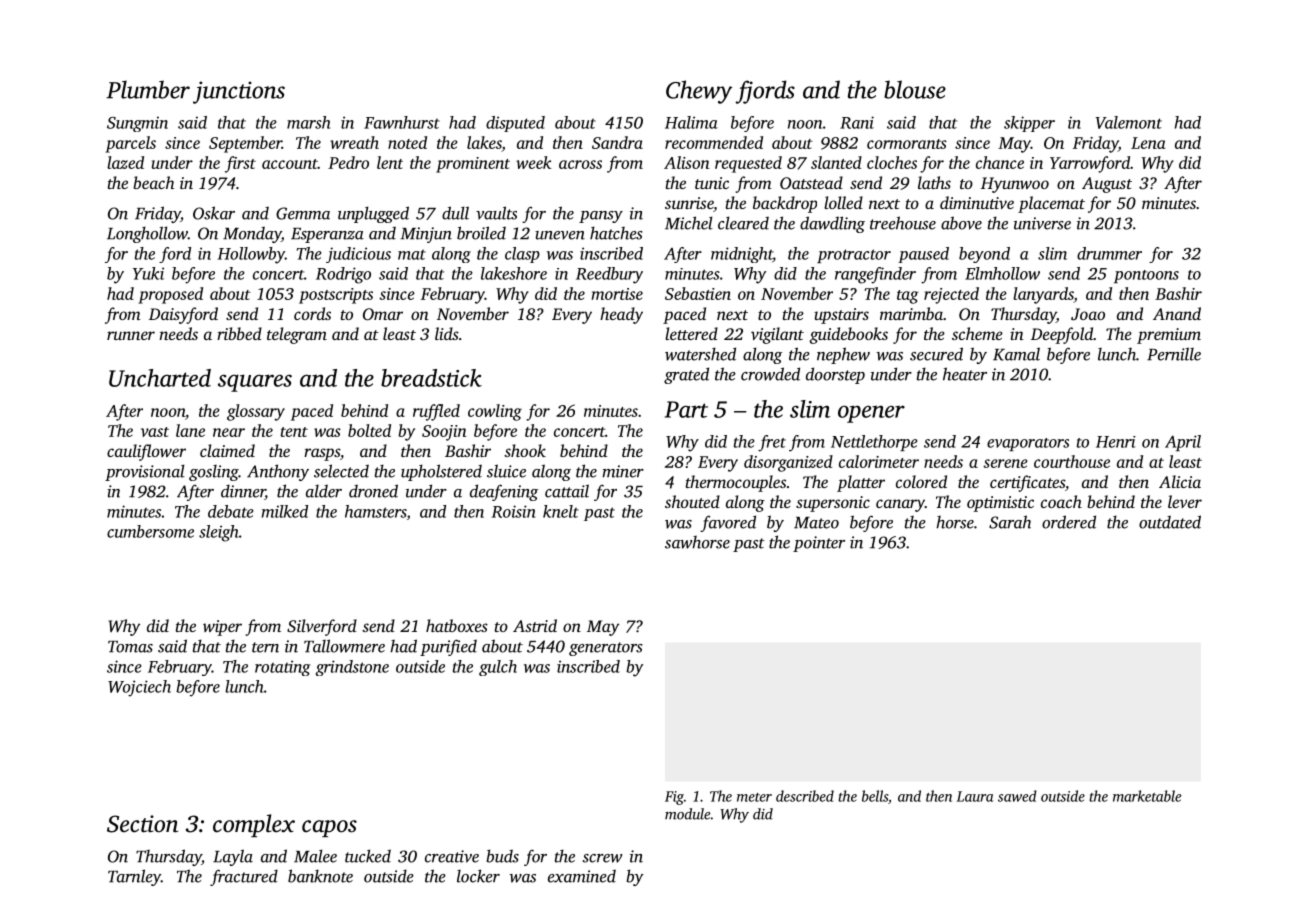 This screenshot has height=924, width=1308. I want to click on broiled, so click(481, 233).
